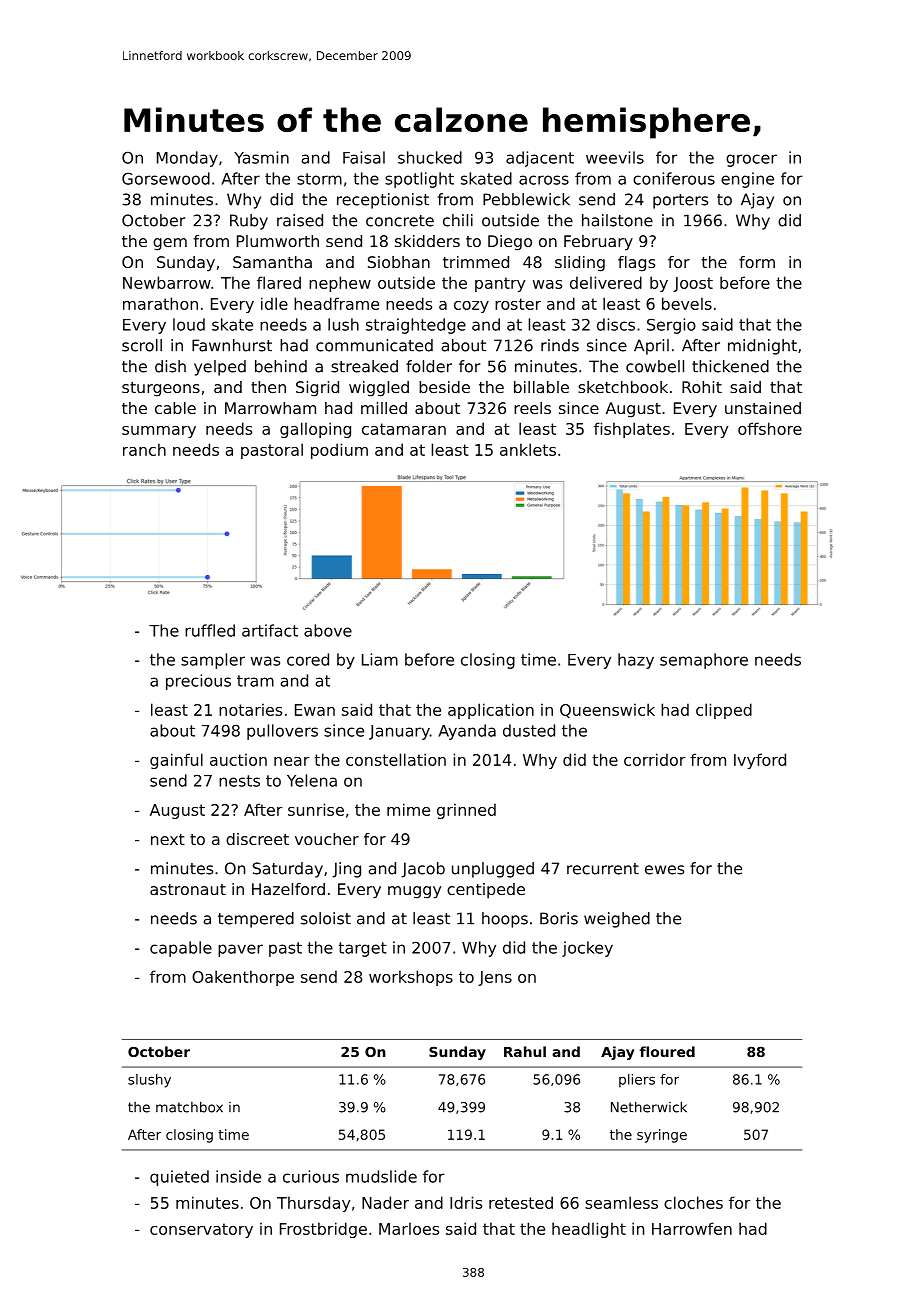  I want to click on artifact, so click(270, 630).
